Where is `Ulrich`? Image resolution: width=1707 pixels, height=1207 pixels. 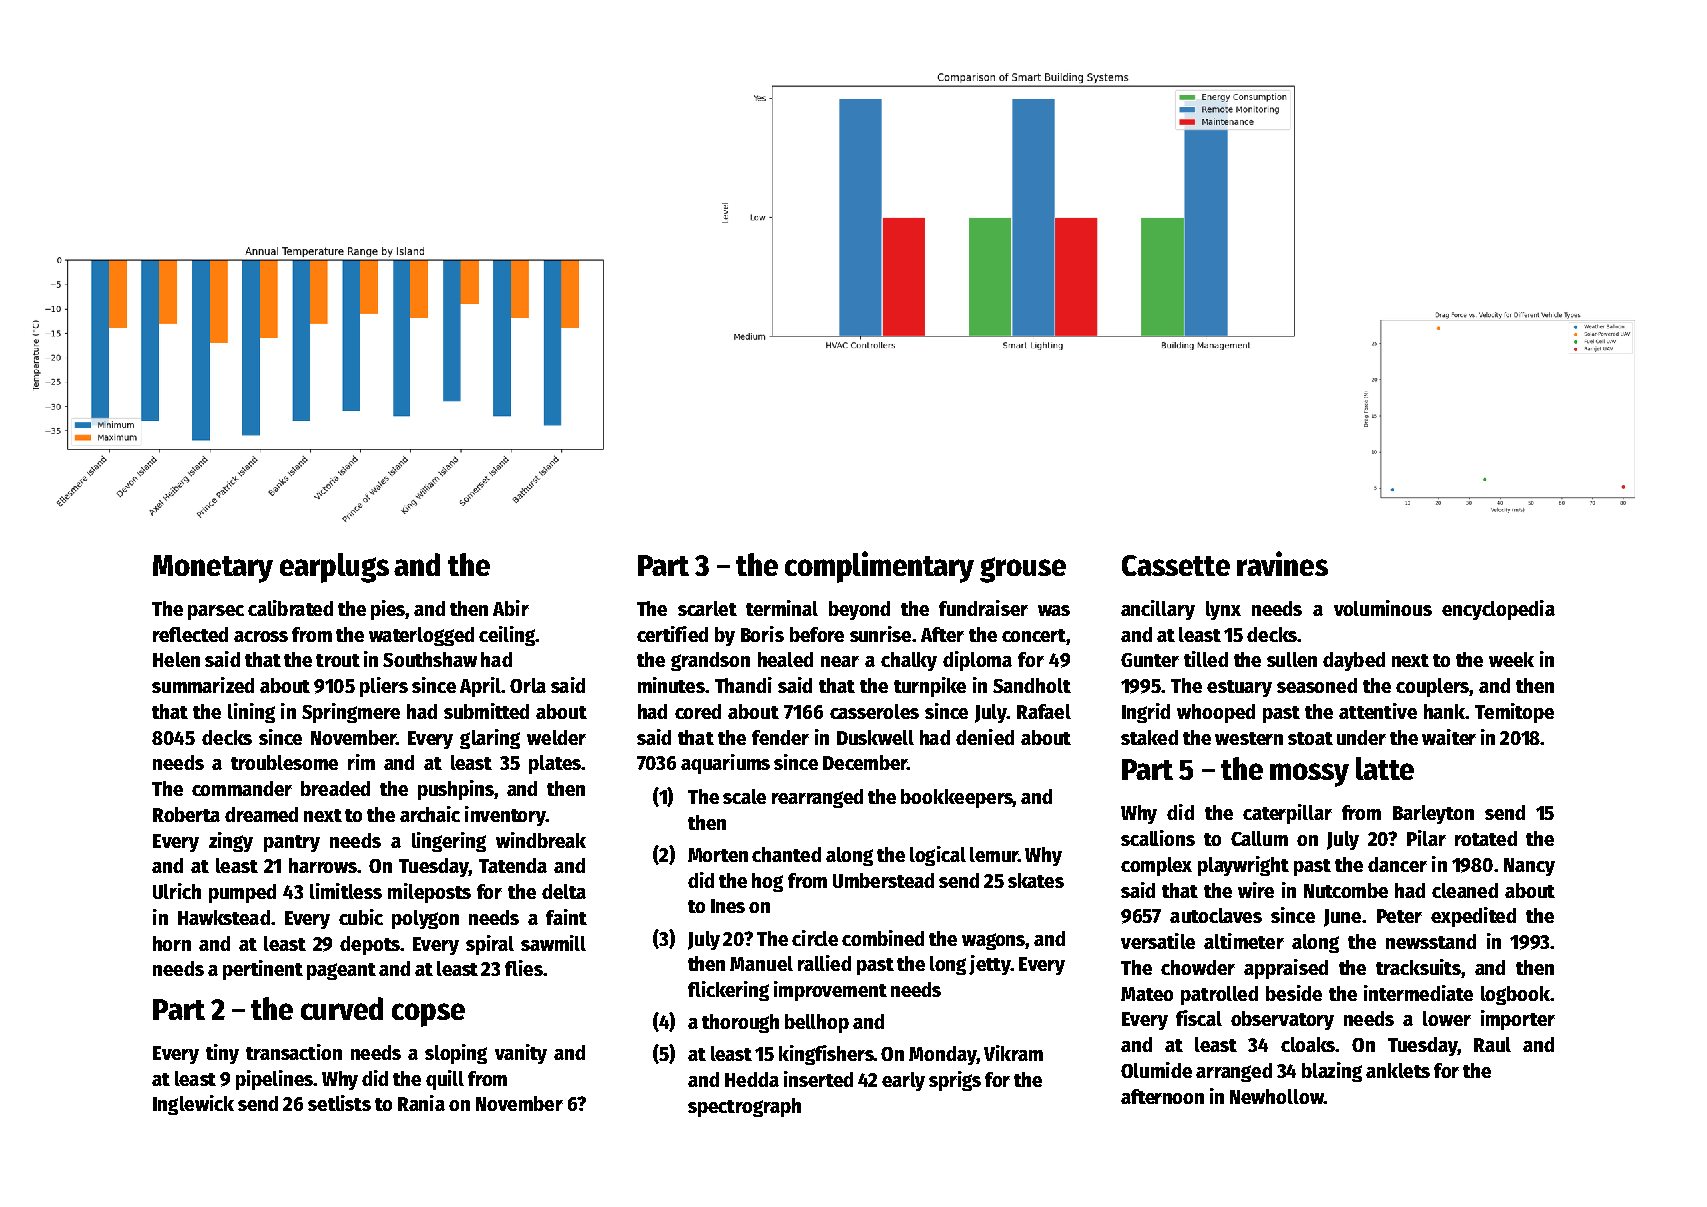
Ulrich is located at coordinates (177, 891).
